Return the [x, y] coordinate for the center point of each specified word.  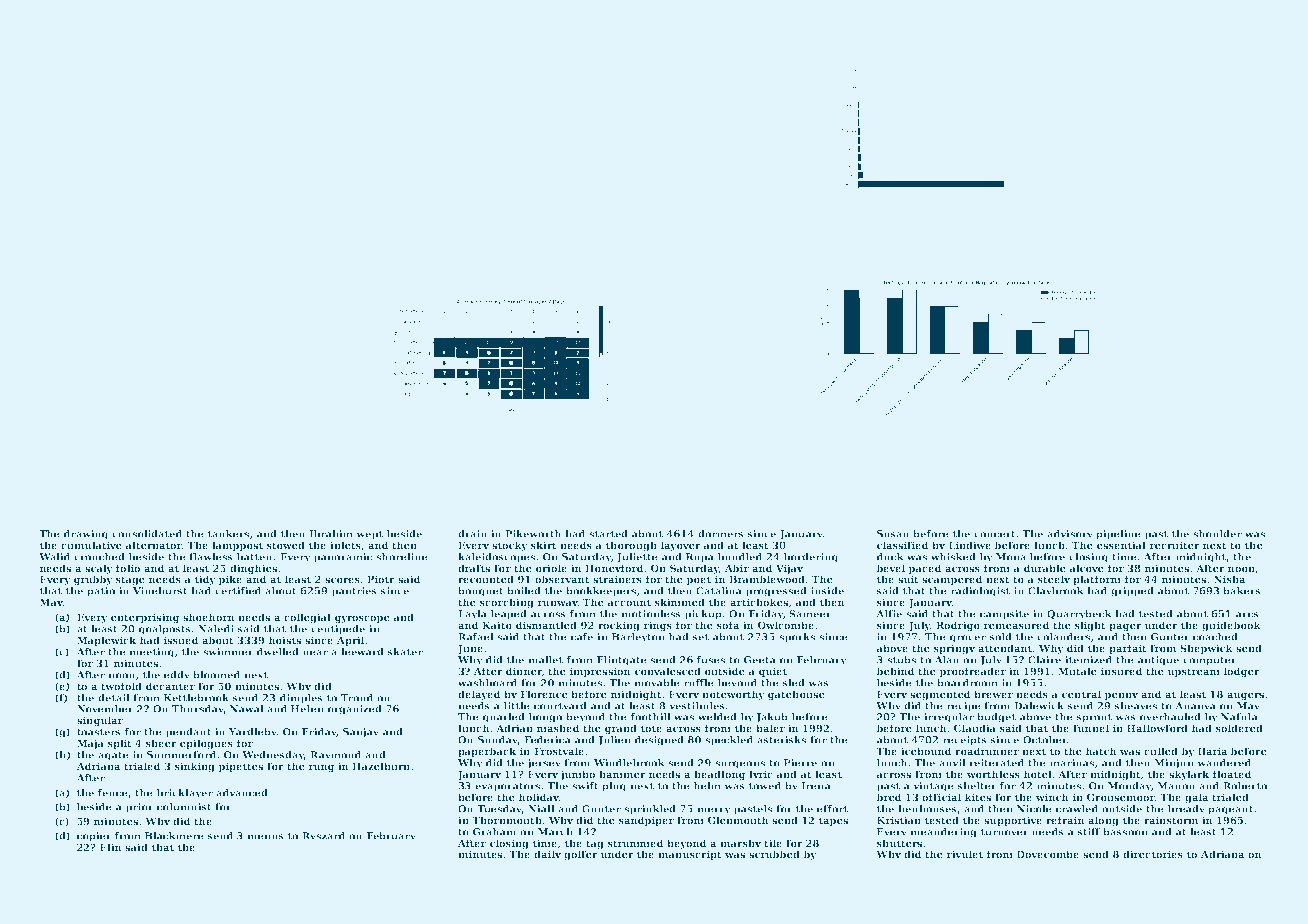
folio [128, 568]
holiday [539, 798]
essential [1121, 545]
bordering [811, 558]
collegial [307, 618]
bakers [1242, 591]
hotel [1037, 774]
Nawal [246, 709]
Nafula [1239, 717]
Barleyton [638, 638]
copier [94, 837]
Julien [614, 741]
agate [113, 756]
